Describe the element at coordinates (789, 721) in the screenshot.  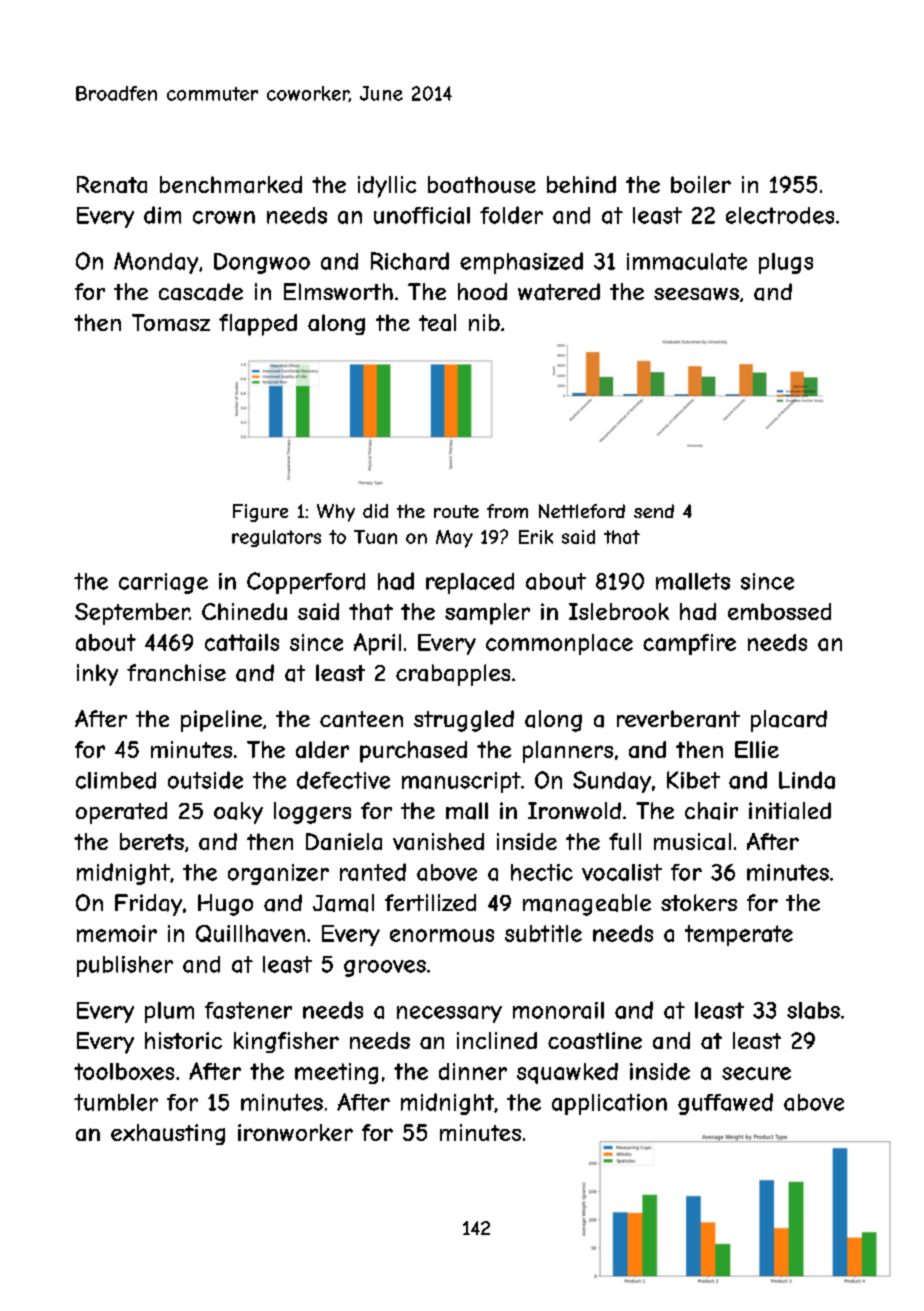
I see `placard` at that location.
